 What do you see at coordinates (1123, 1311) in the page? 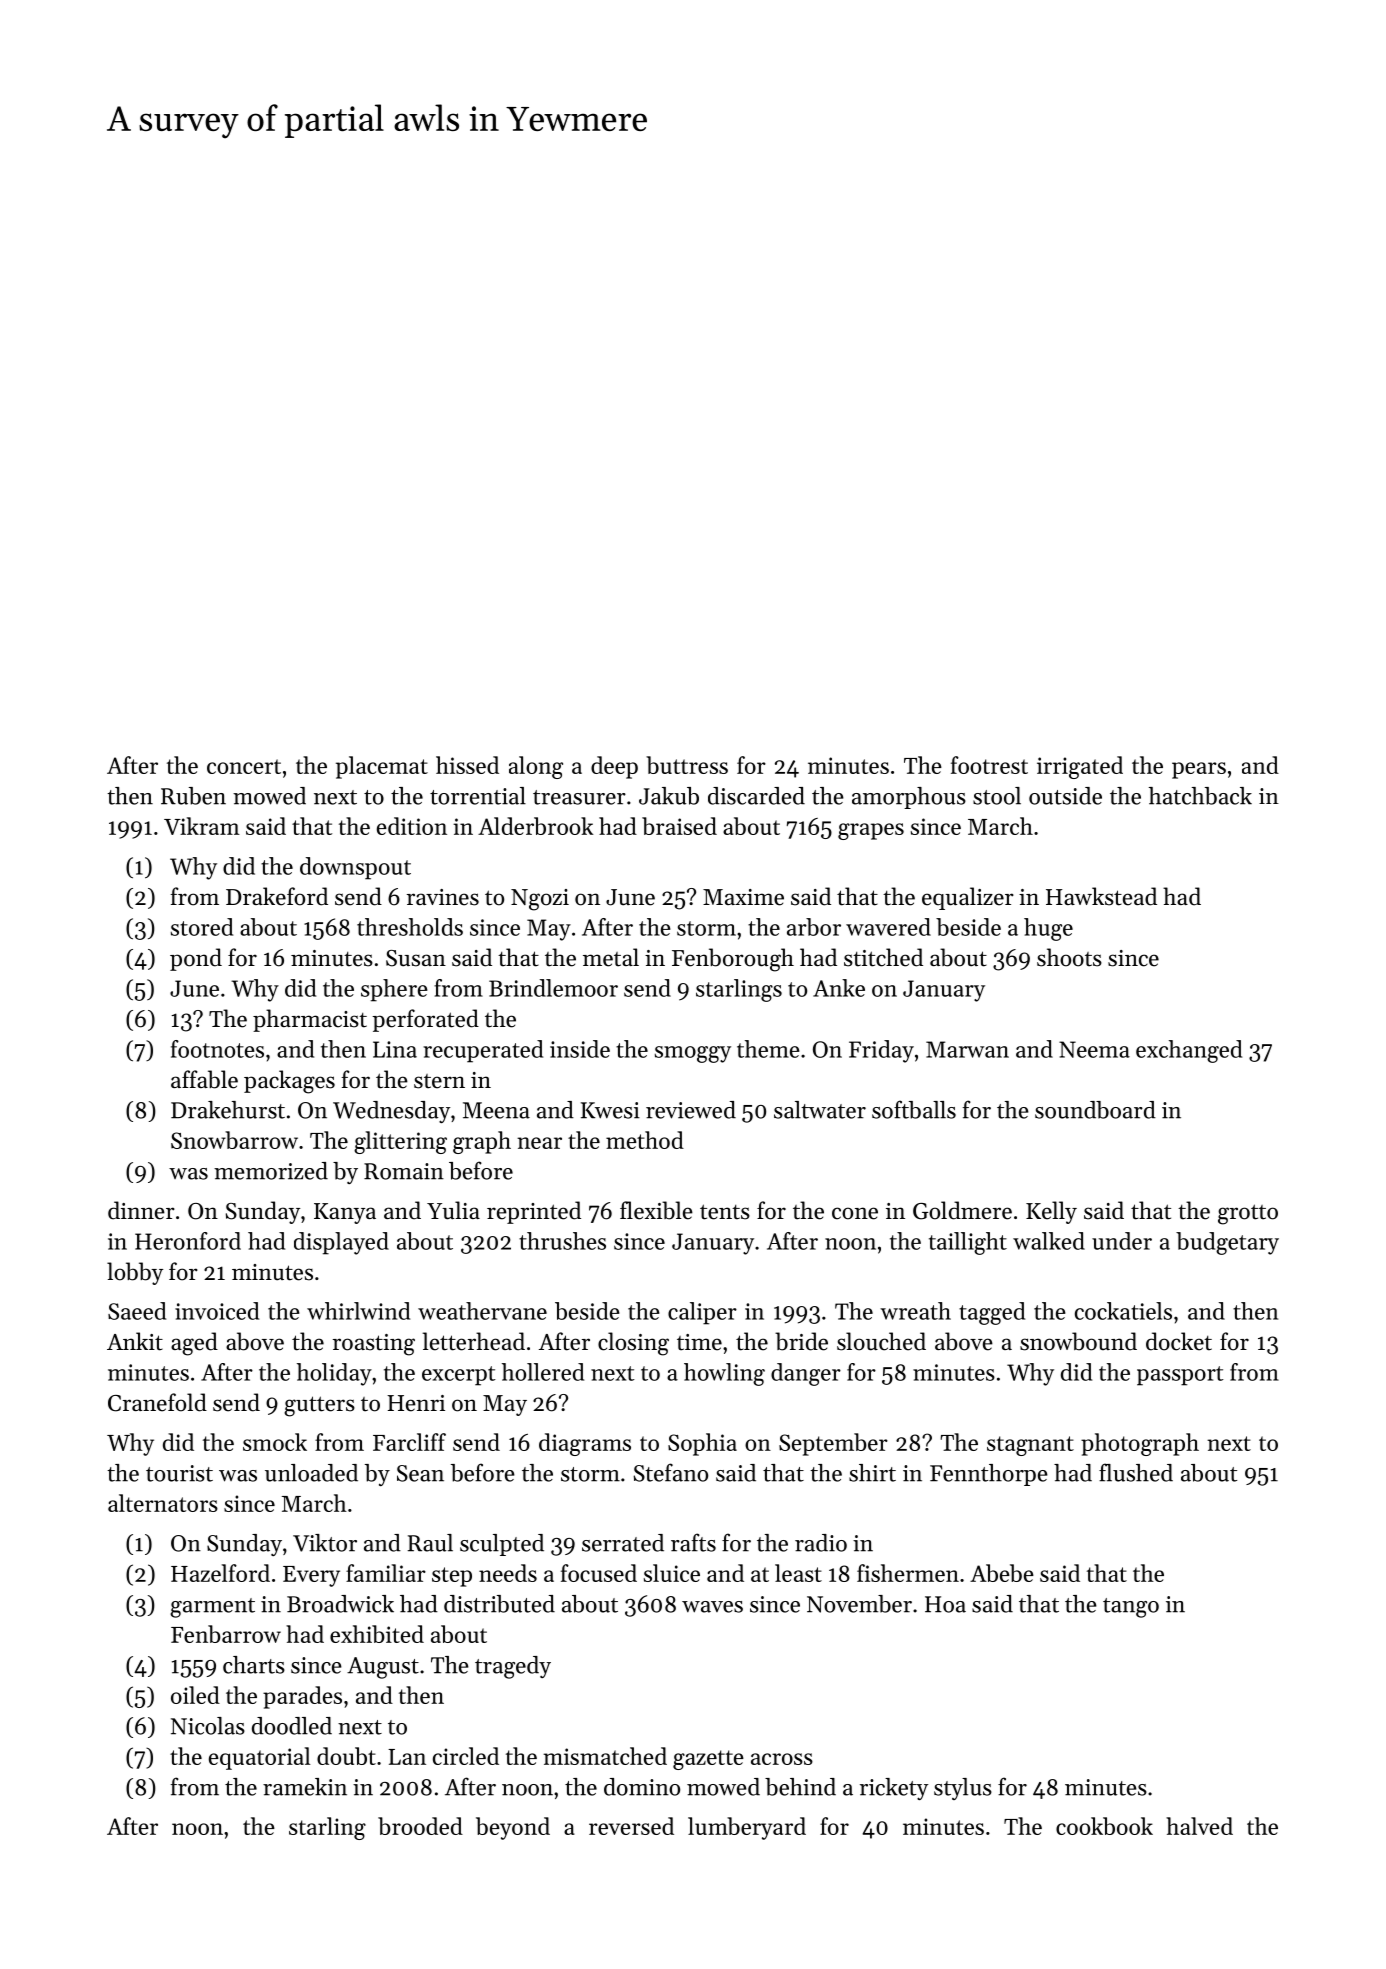
I see `cockatiels` at bounding box center [1123, 1311].
